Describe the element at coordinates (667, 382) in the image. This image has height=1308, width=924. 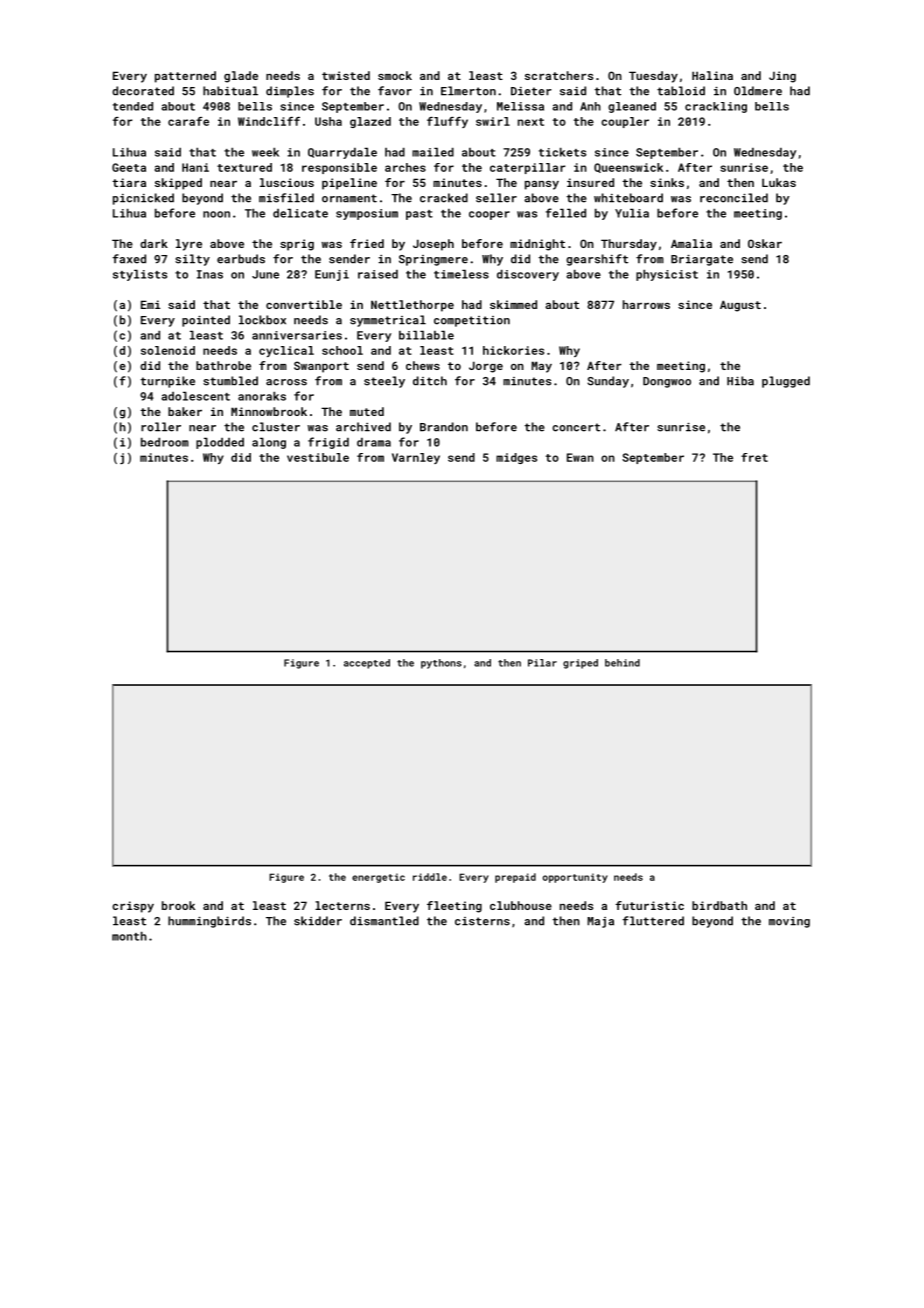
I see `Dongwoo` at that location.
